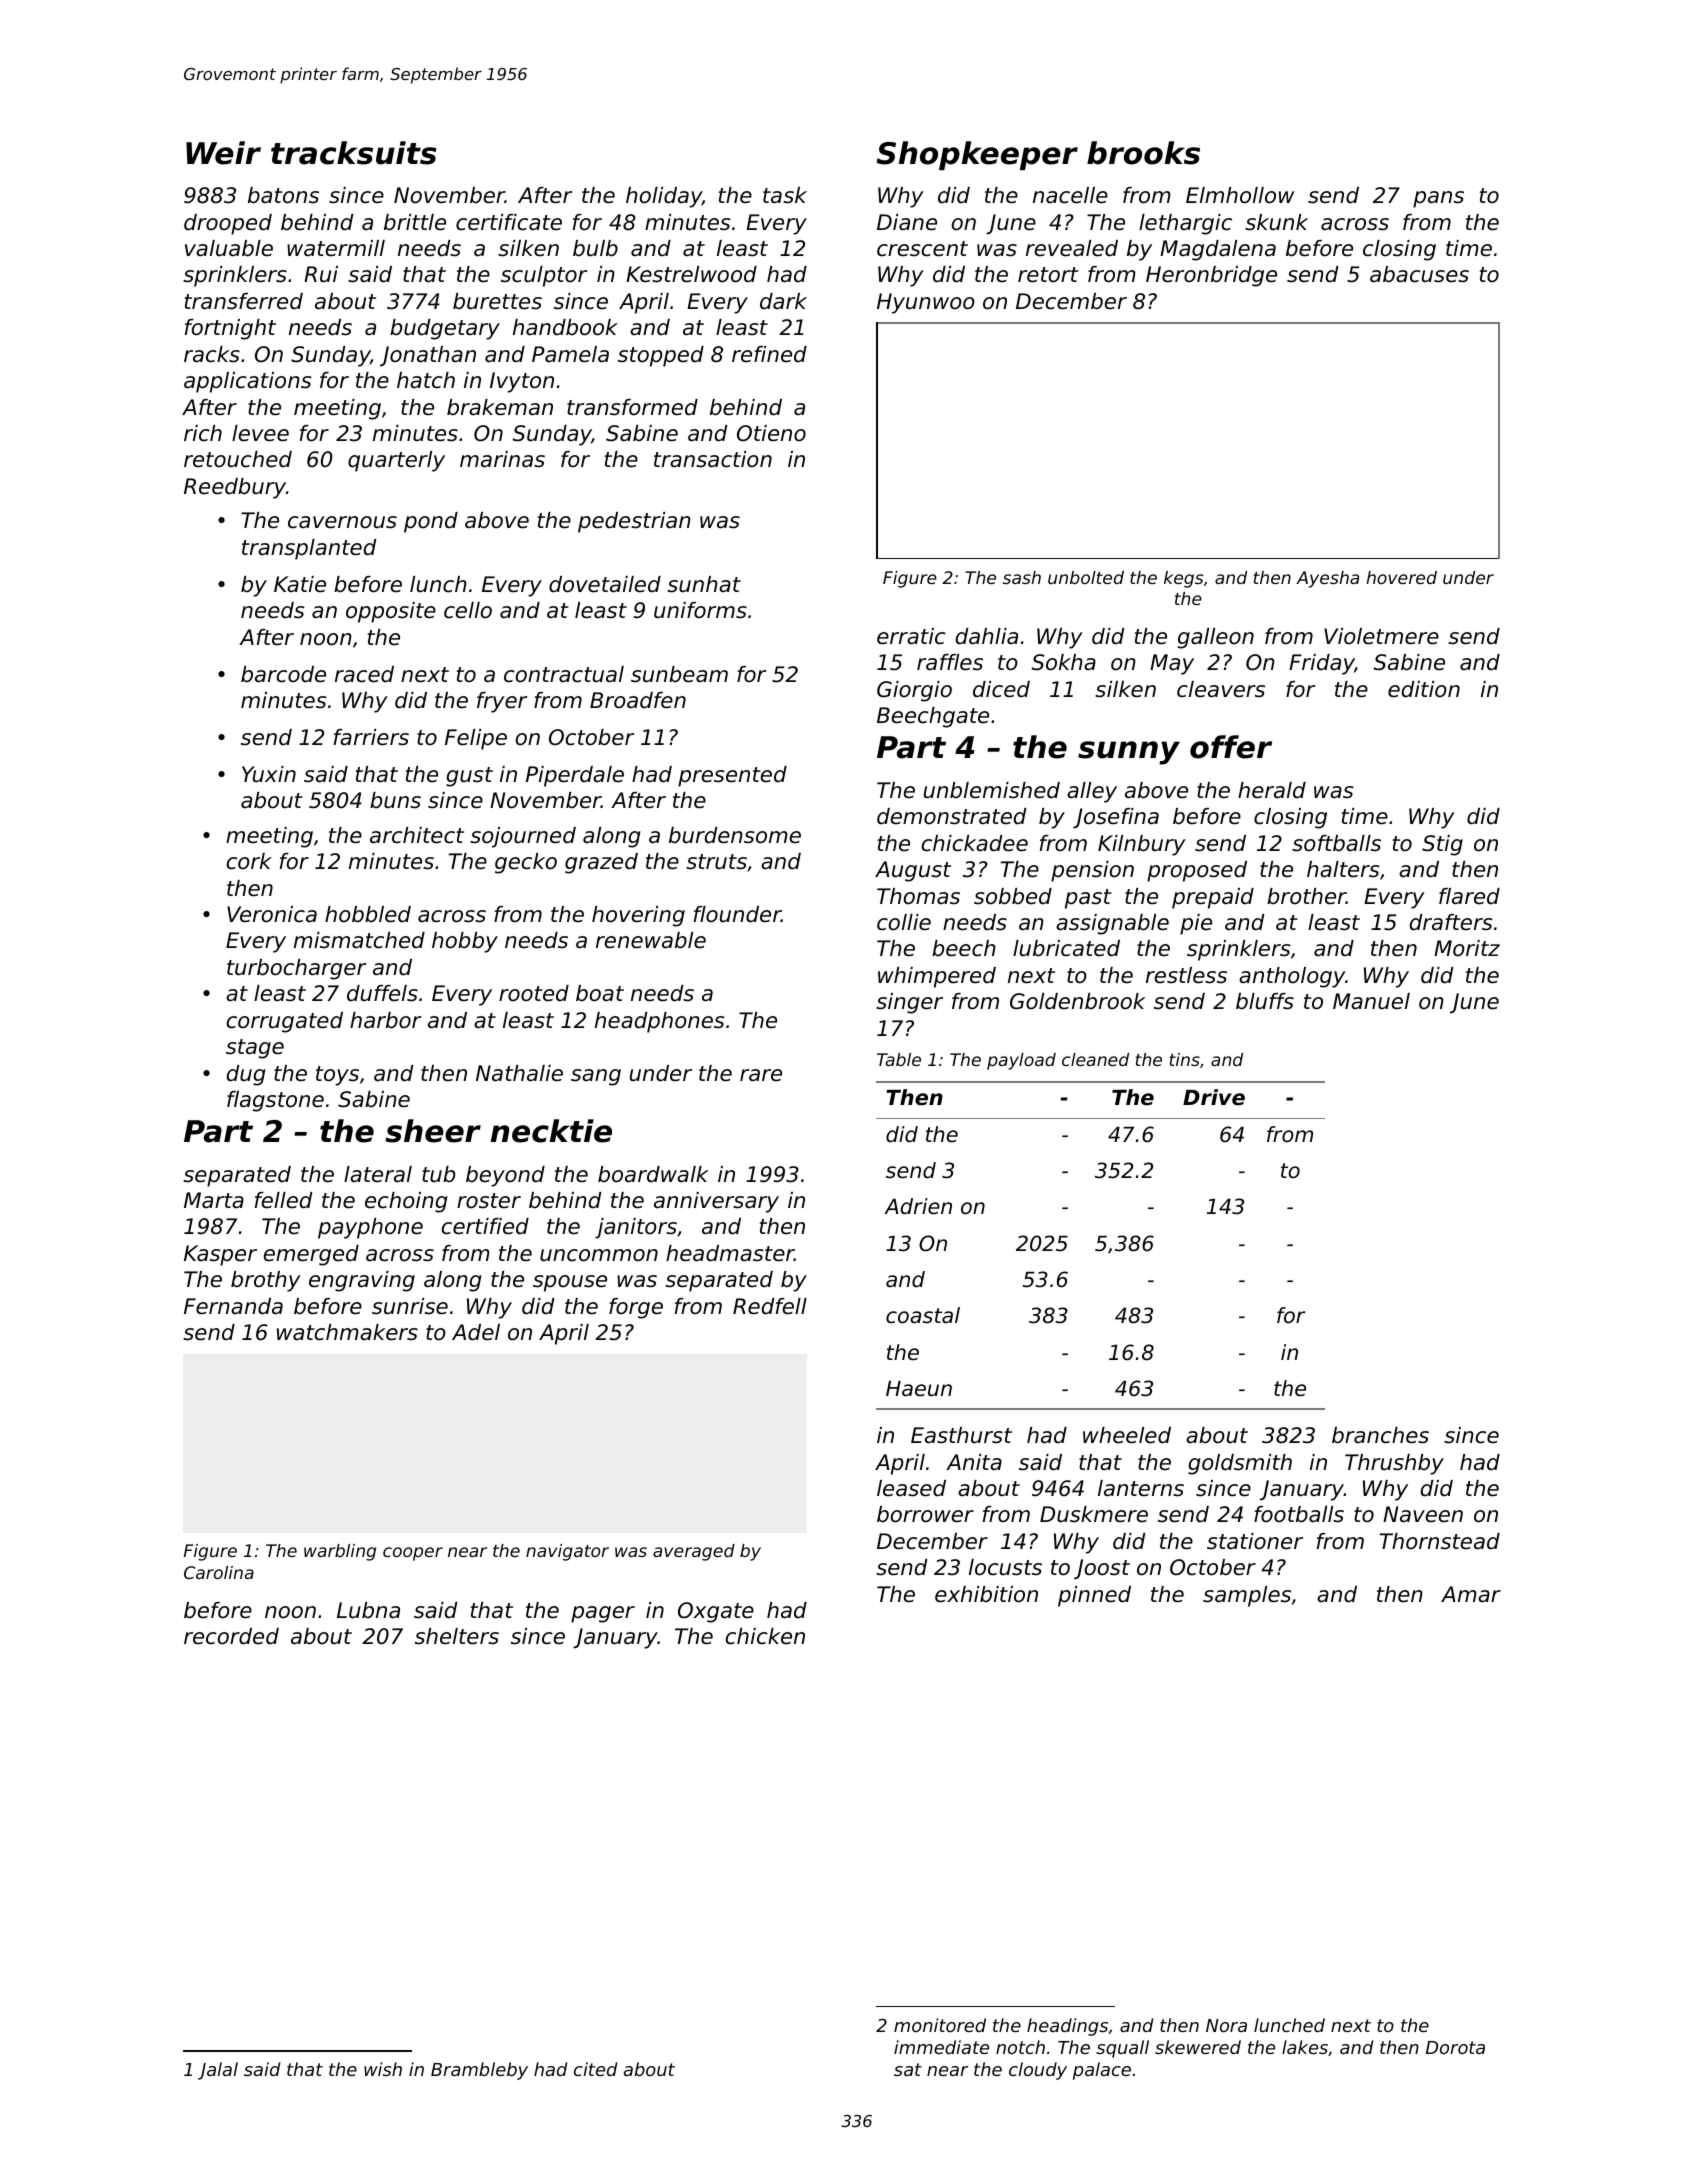  Describe the element at coordinates (785, 195) in the screenshot. I see `task` at that location.
